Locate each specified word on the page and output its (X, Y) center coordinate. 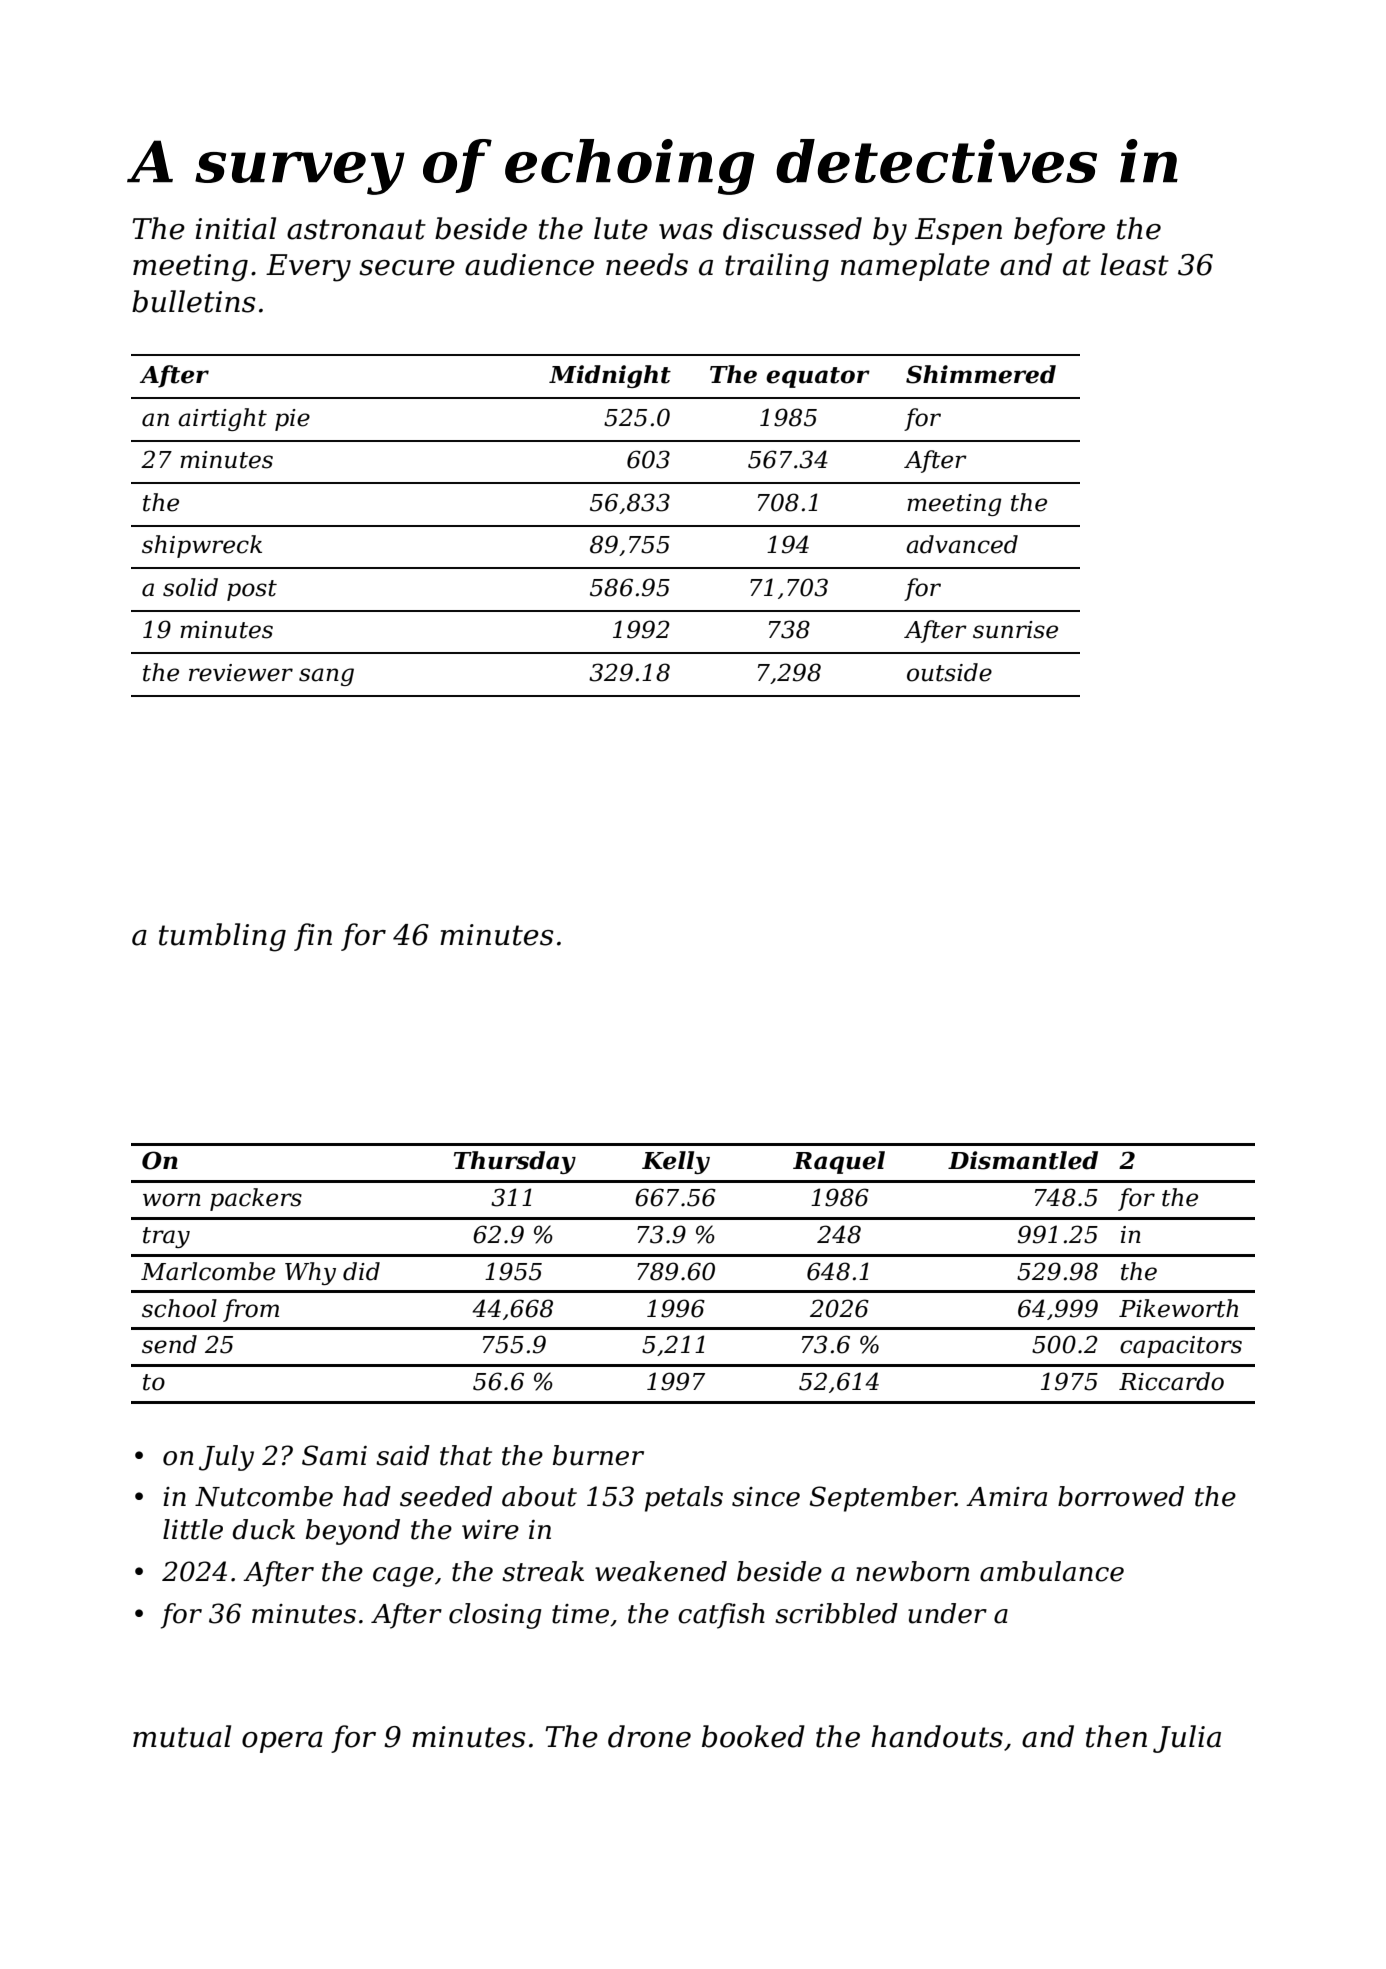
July (226, 1458)
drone (649, 1736)
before (1059, 231)
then (1116, 1736)
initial (236, 228)
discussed (792, 228)
